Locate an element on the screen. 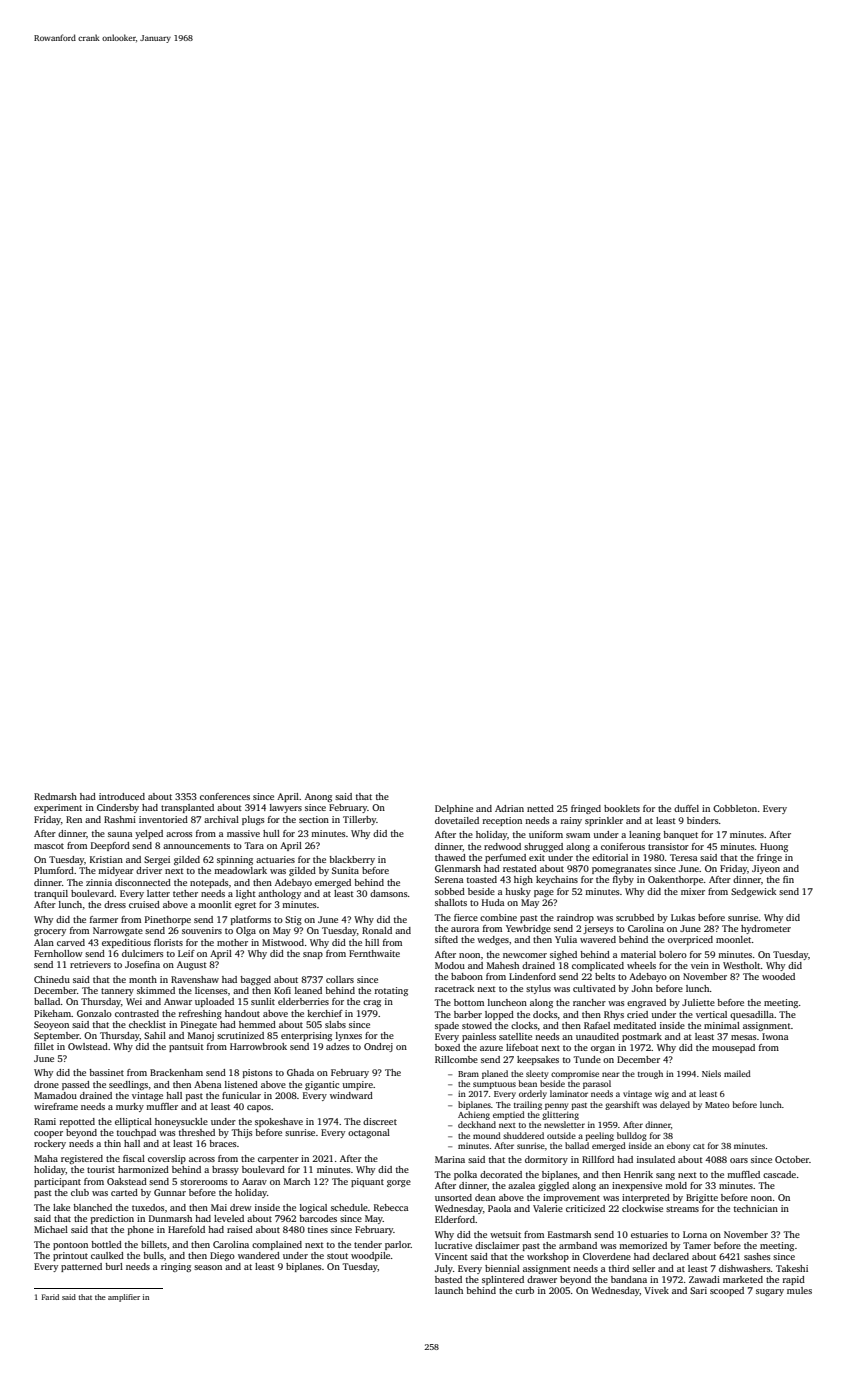 The height and width of the screenshot is (1400, 849). Aarav is located at coordinates (254, 1181).
